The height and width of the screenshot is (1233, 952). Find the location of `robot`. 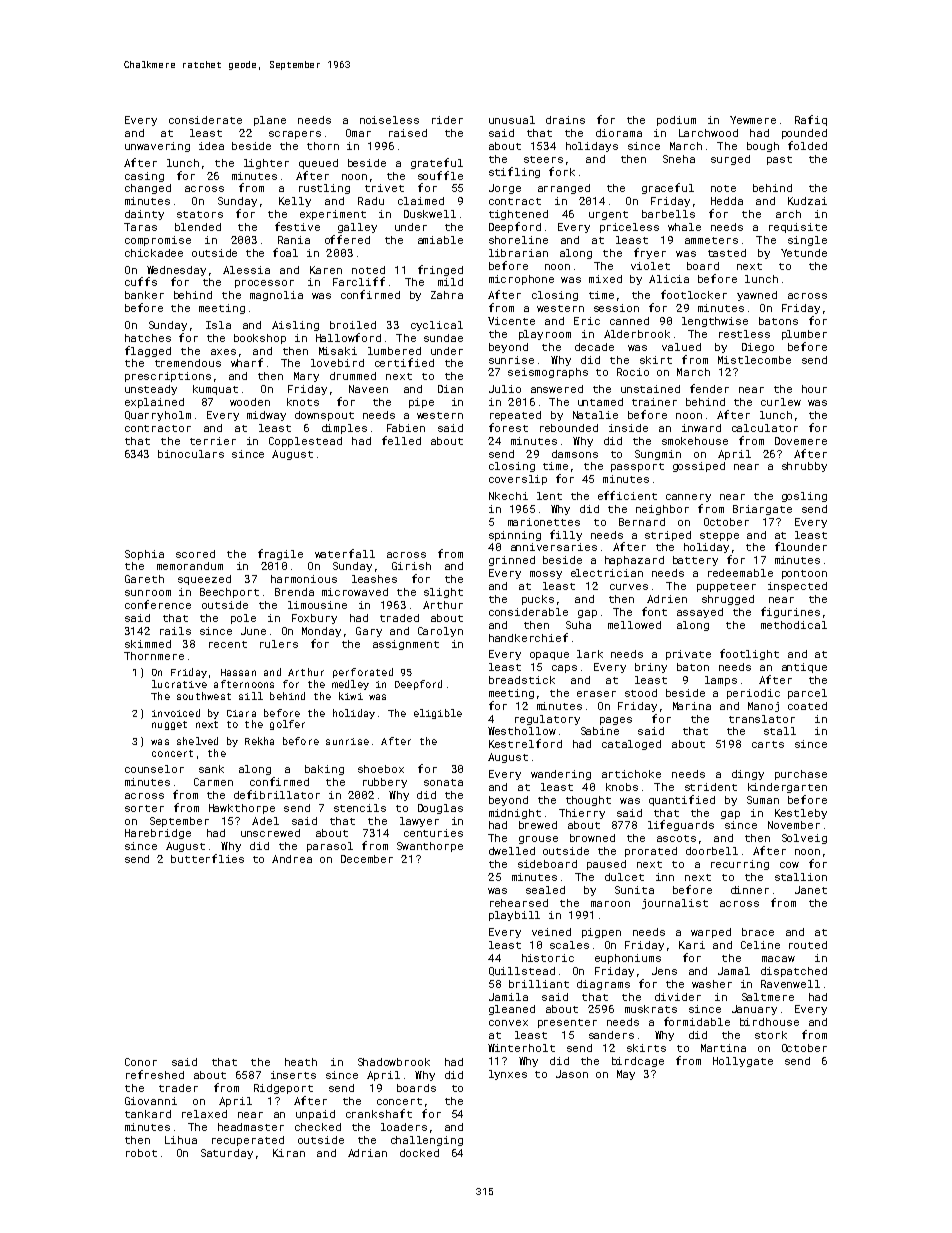

robot is located at coordinates (141, 1153).
